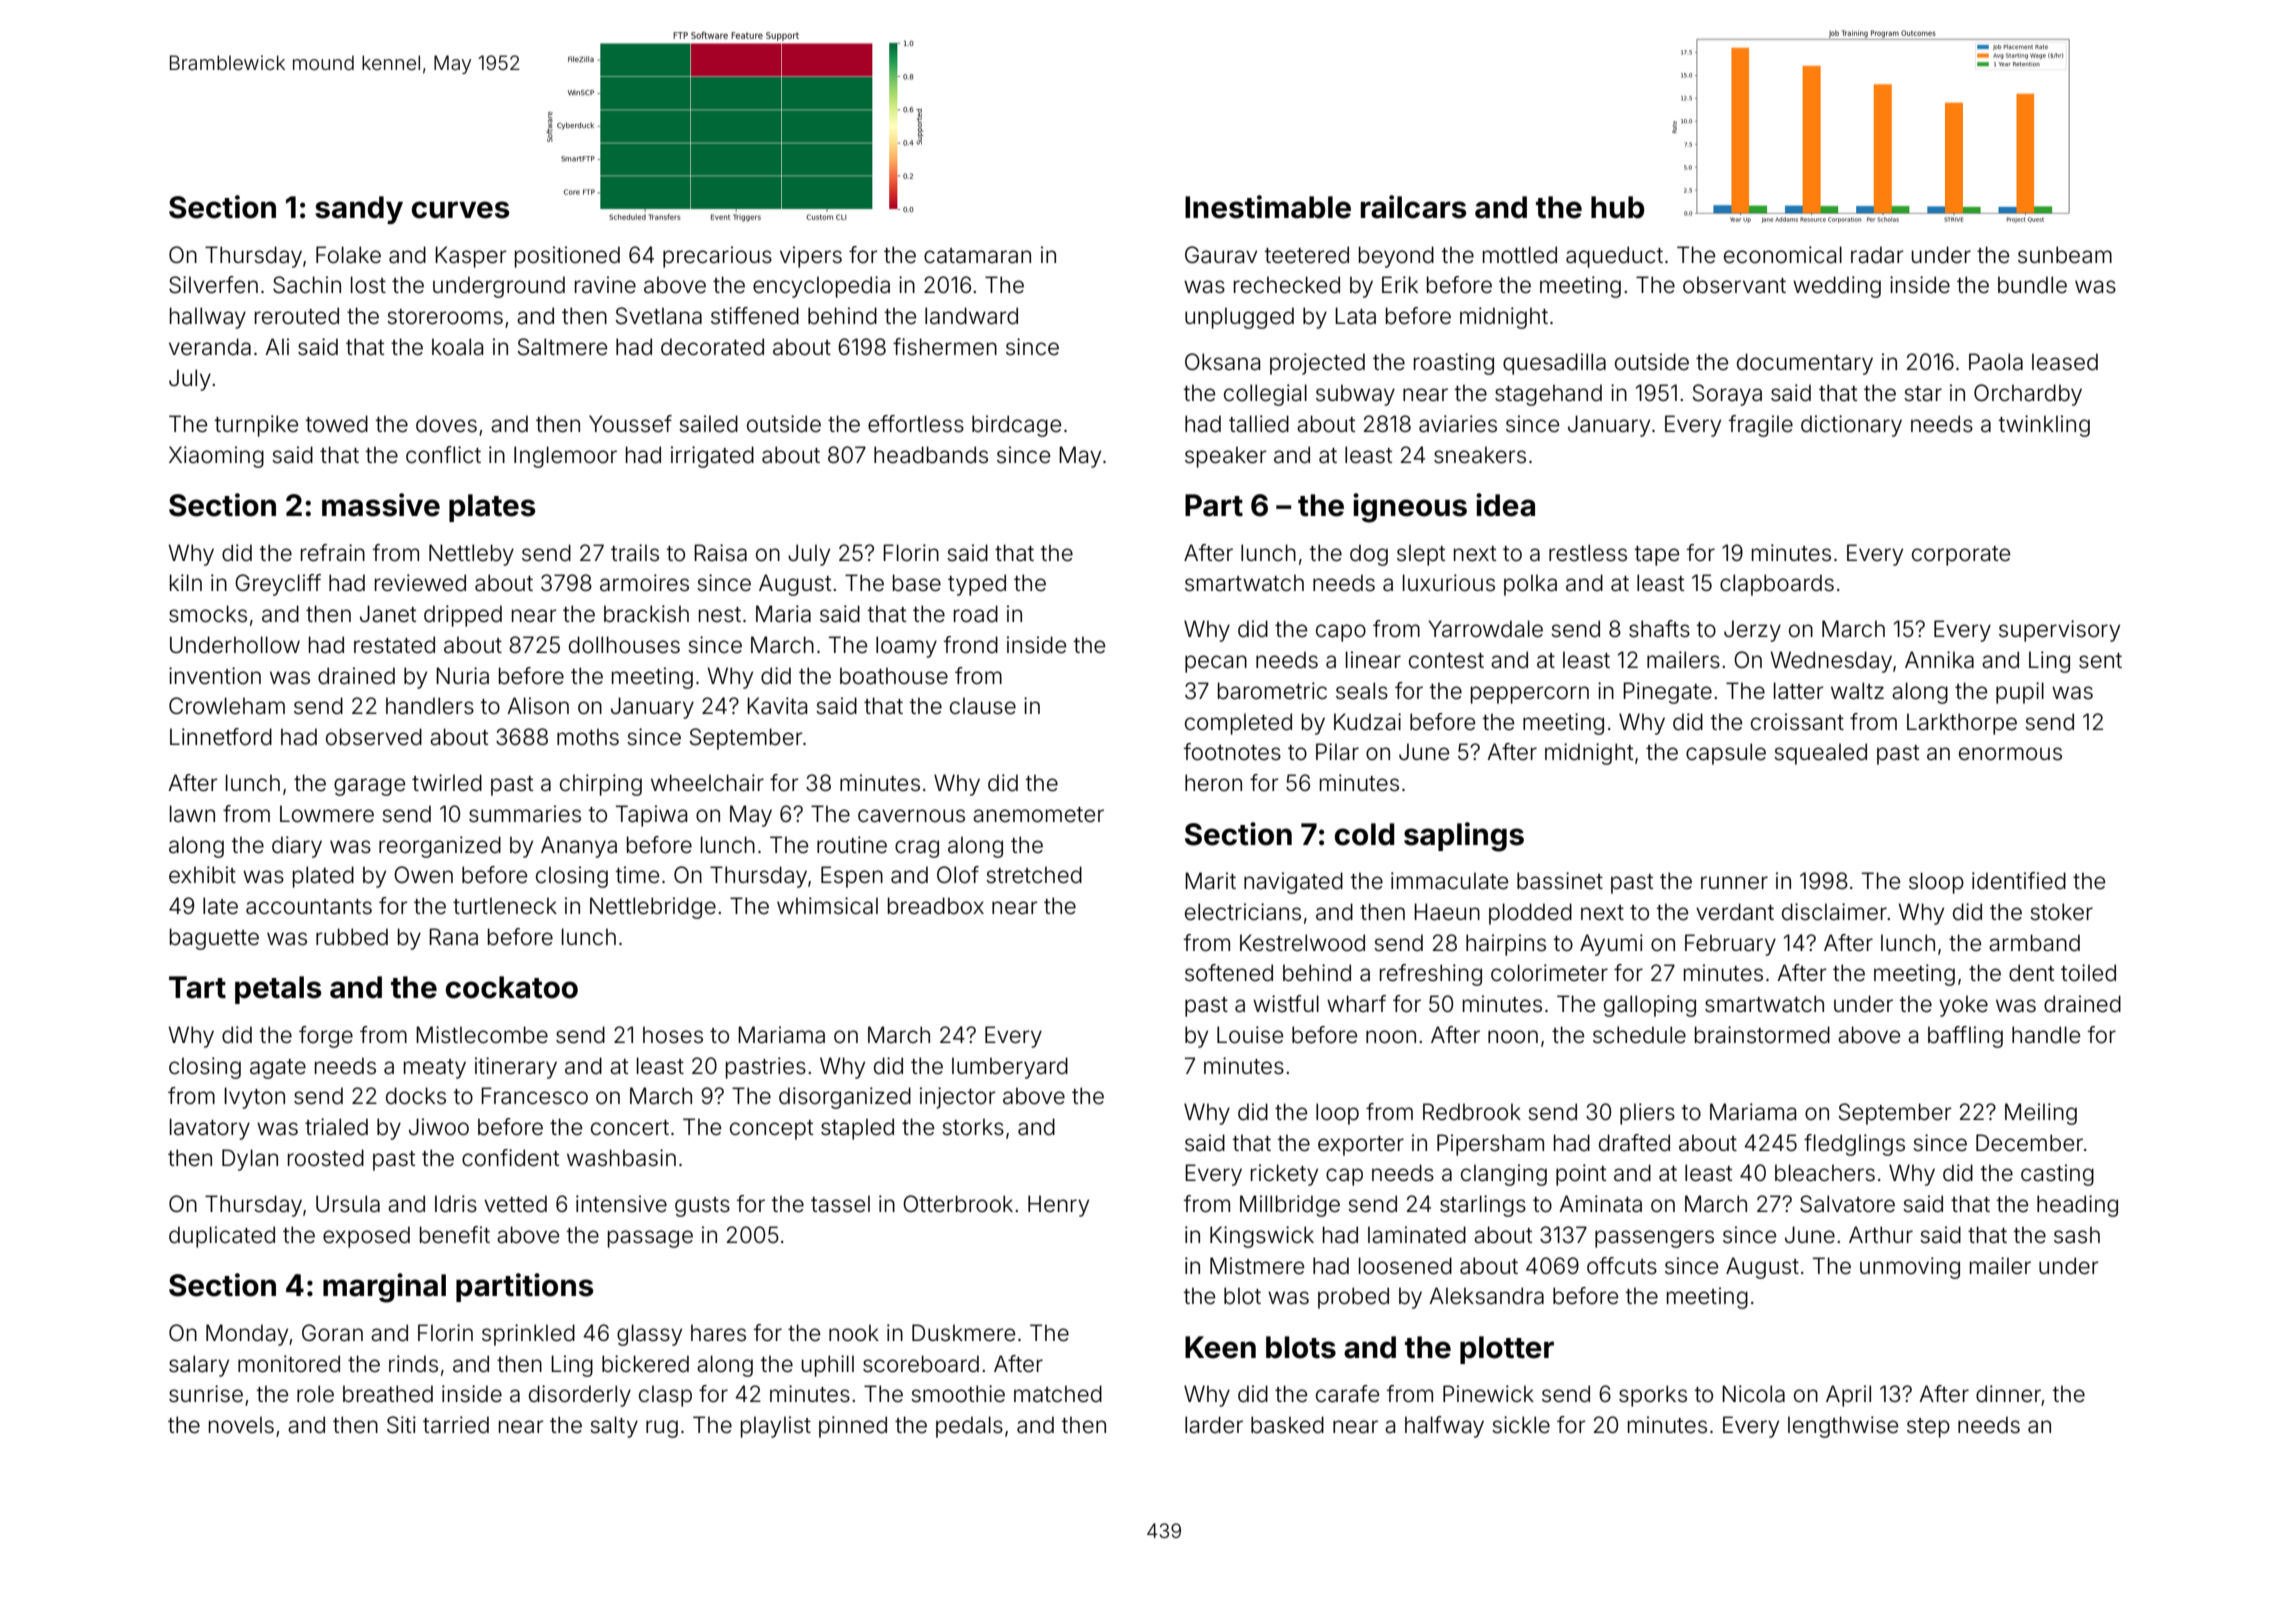  What do you see at coordinates (206, 1394) in the screenshot?
I see `sunrise` at bounding box center [206, 1394].
